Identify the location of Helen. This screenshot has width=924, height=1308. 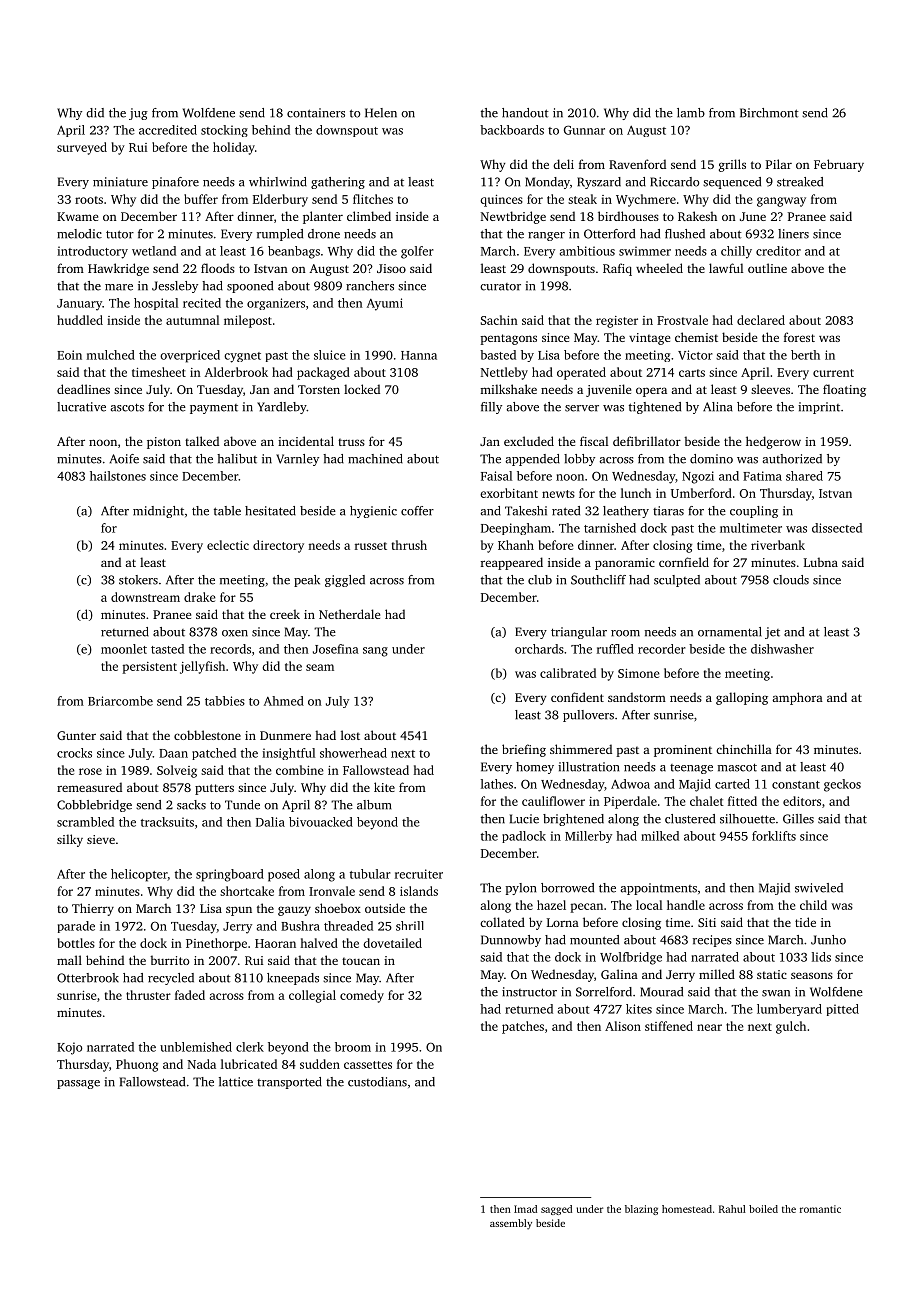
(381, 113).
